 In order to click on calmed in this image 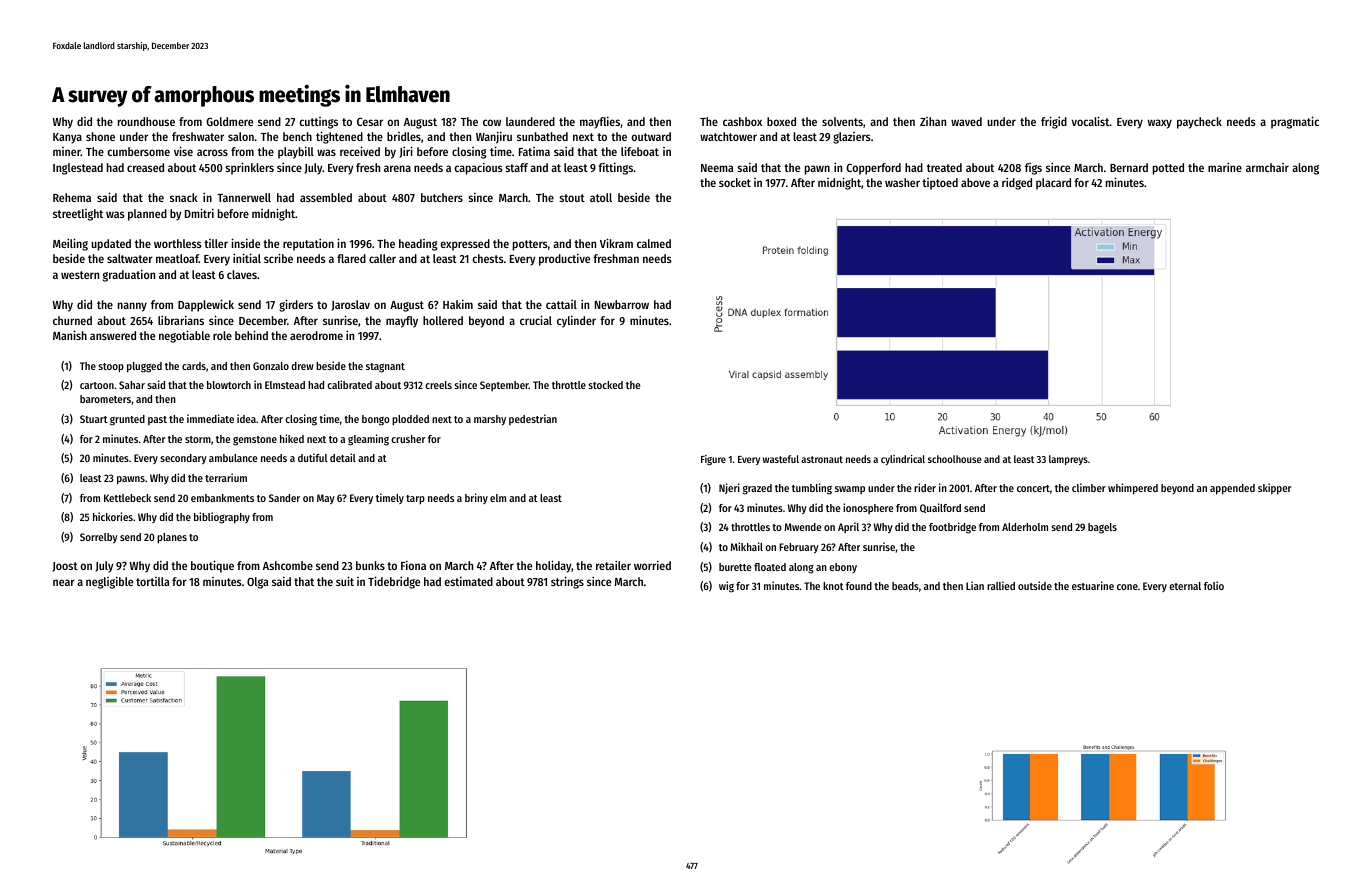, I will do `click(654, 243)`.
